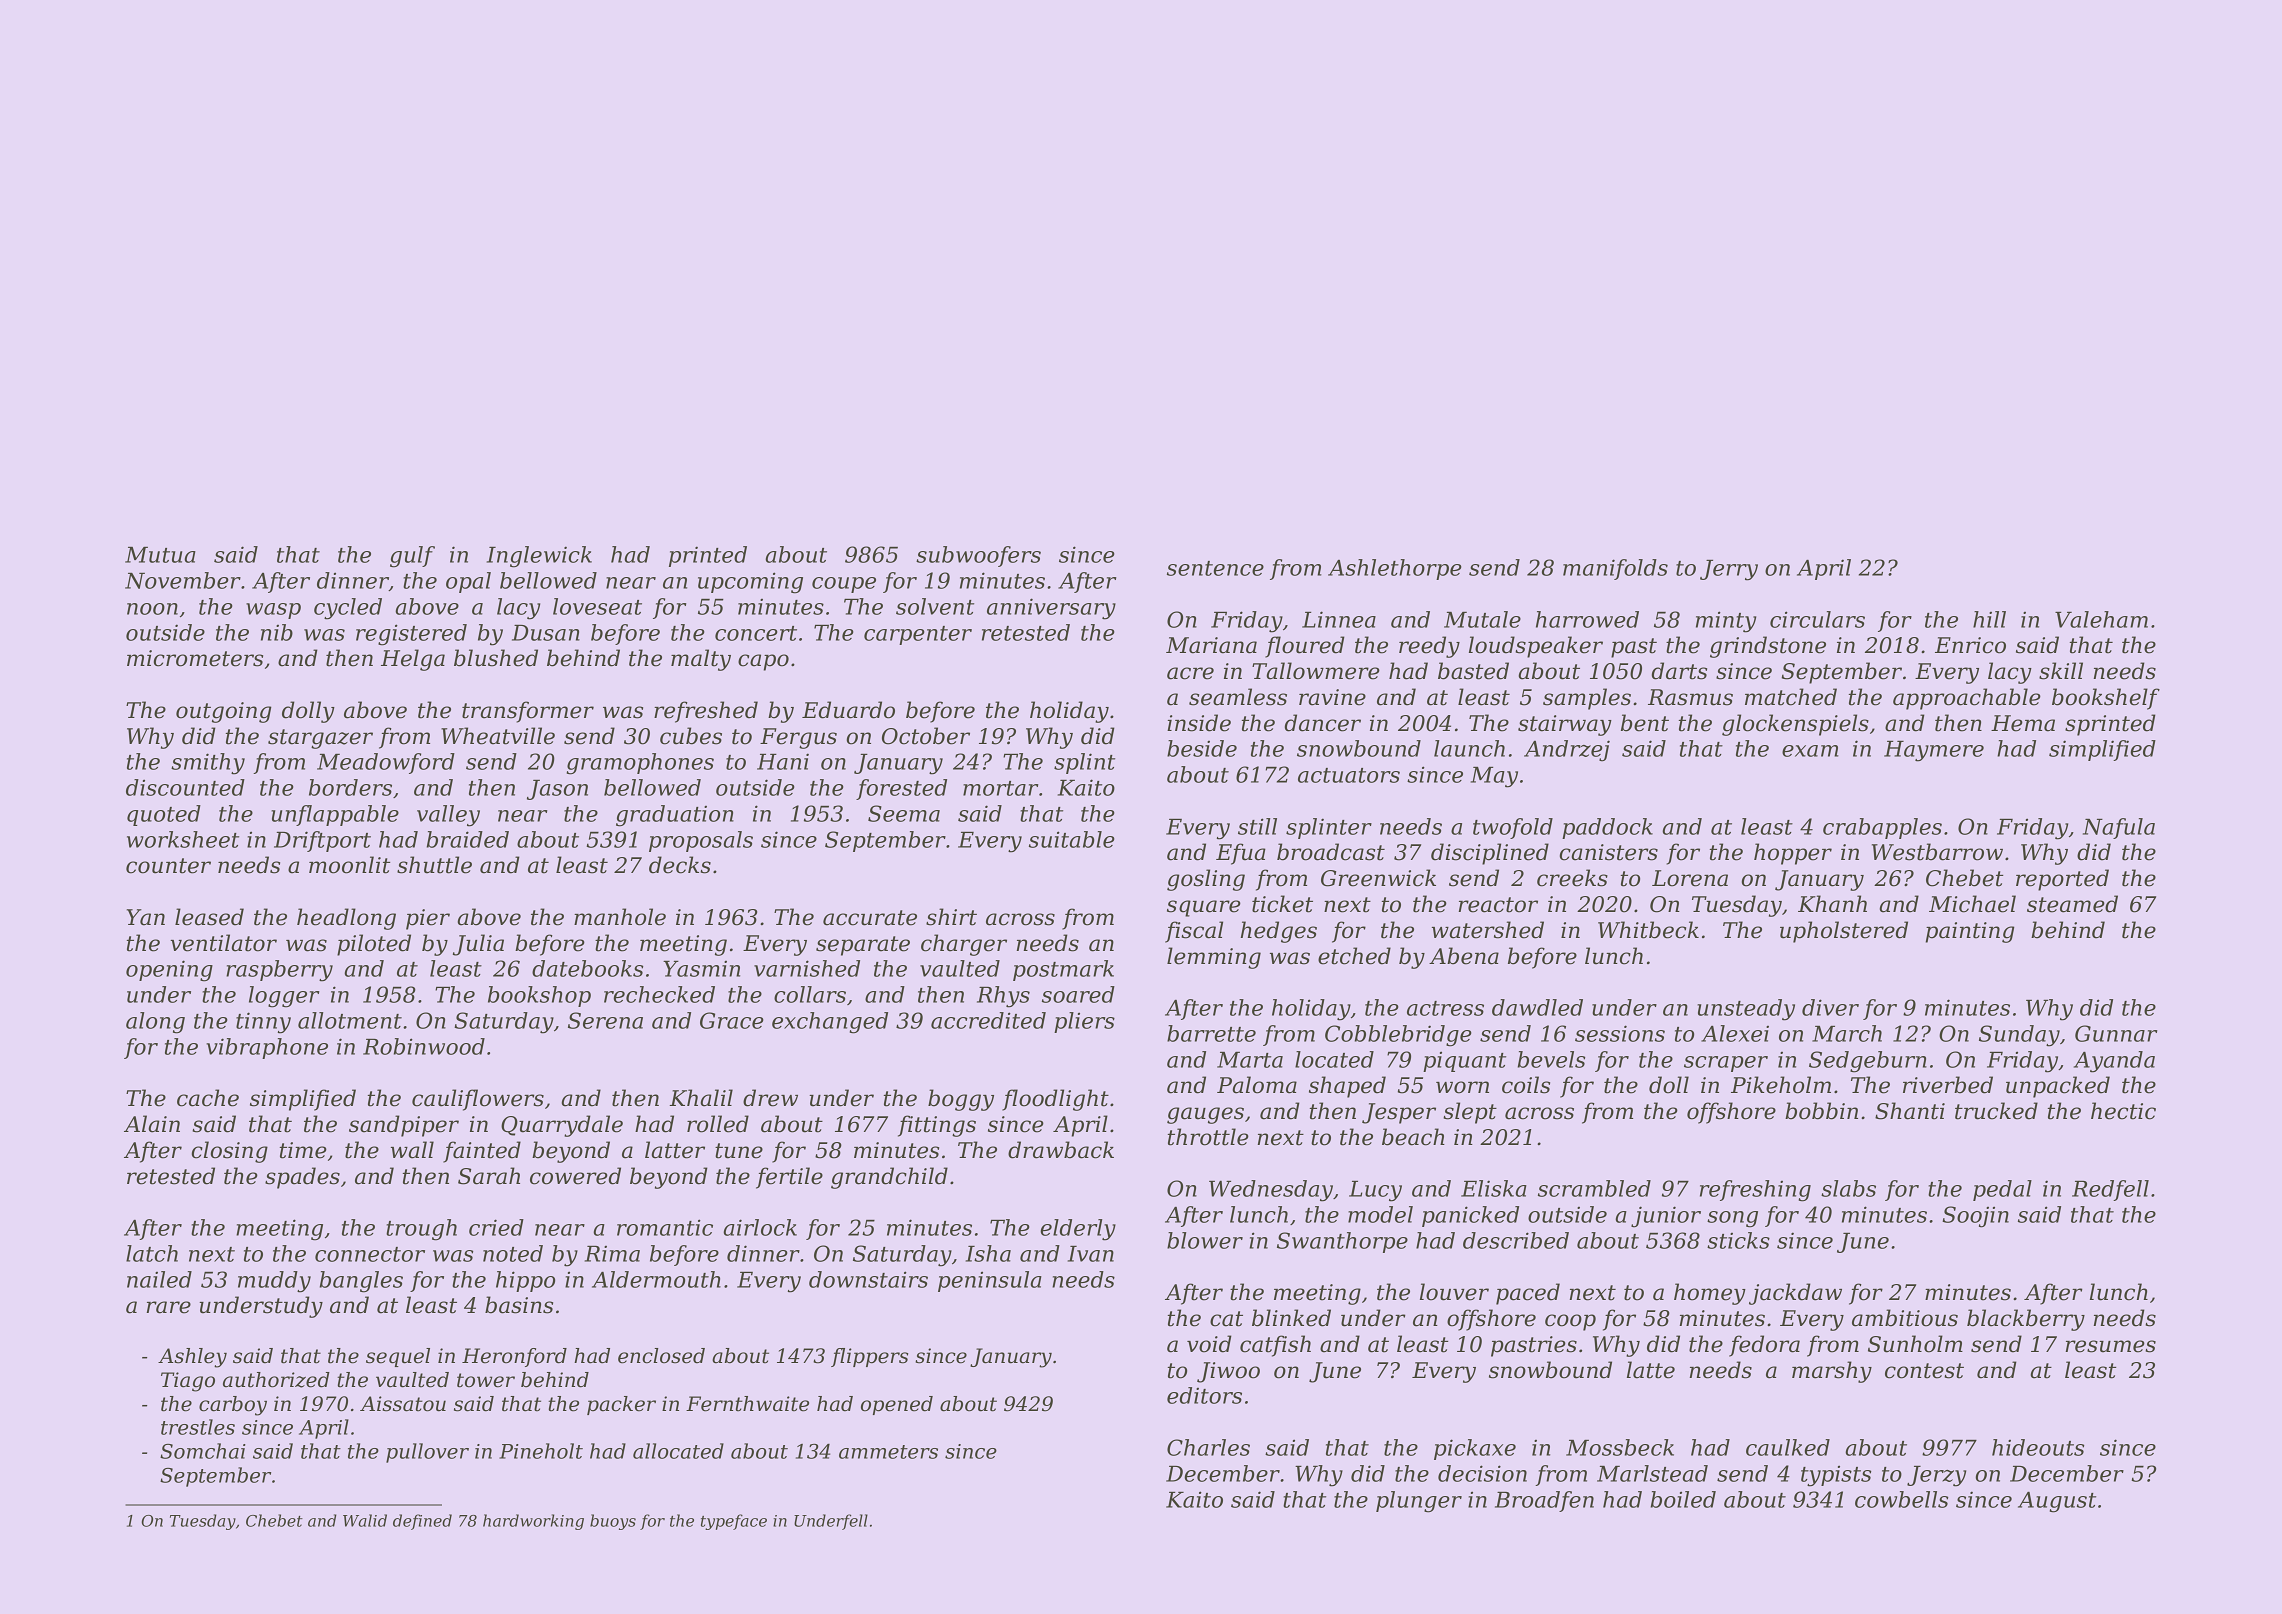 The image size is (2282, 1614). Describe the element at coordinates (2061, 671) in the document. I see `skill` at that location.
